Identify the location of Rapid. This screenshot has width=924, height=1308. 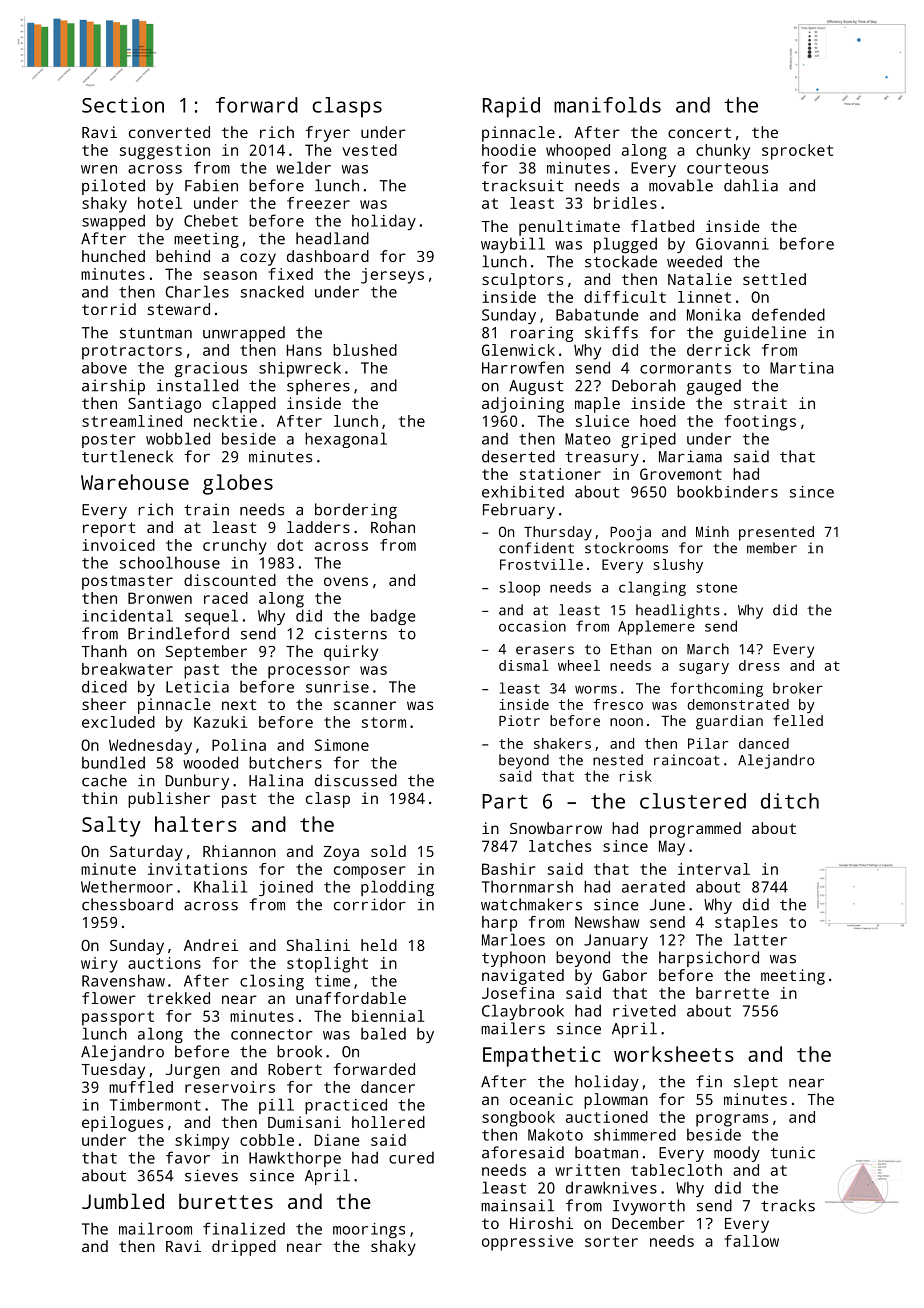
(511, 107).
